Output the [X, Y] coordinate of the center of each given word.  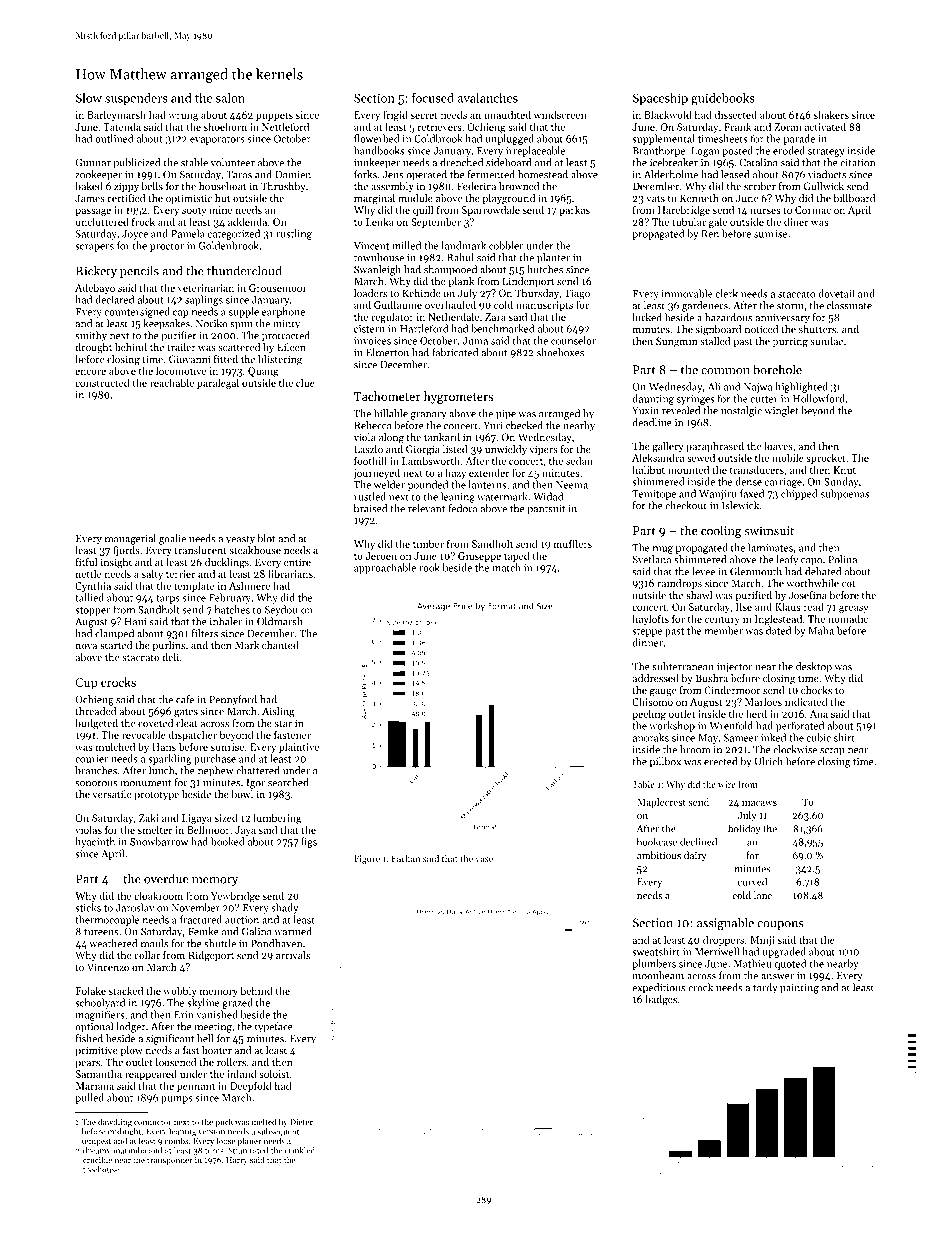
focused [433, 98]
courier [91, 759]
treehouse [101, 1169]
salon [230, 98]
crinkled [300, 1150]
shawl [699, 595]
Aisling [278, 712]
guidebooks [723, 99]
